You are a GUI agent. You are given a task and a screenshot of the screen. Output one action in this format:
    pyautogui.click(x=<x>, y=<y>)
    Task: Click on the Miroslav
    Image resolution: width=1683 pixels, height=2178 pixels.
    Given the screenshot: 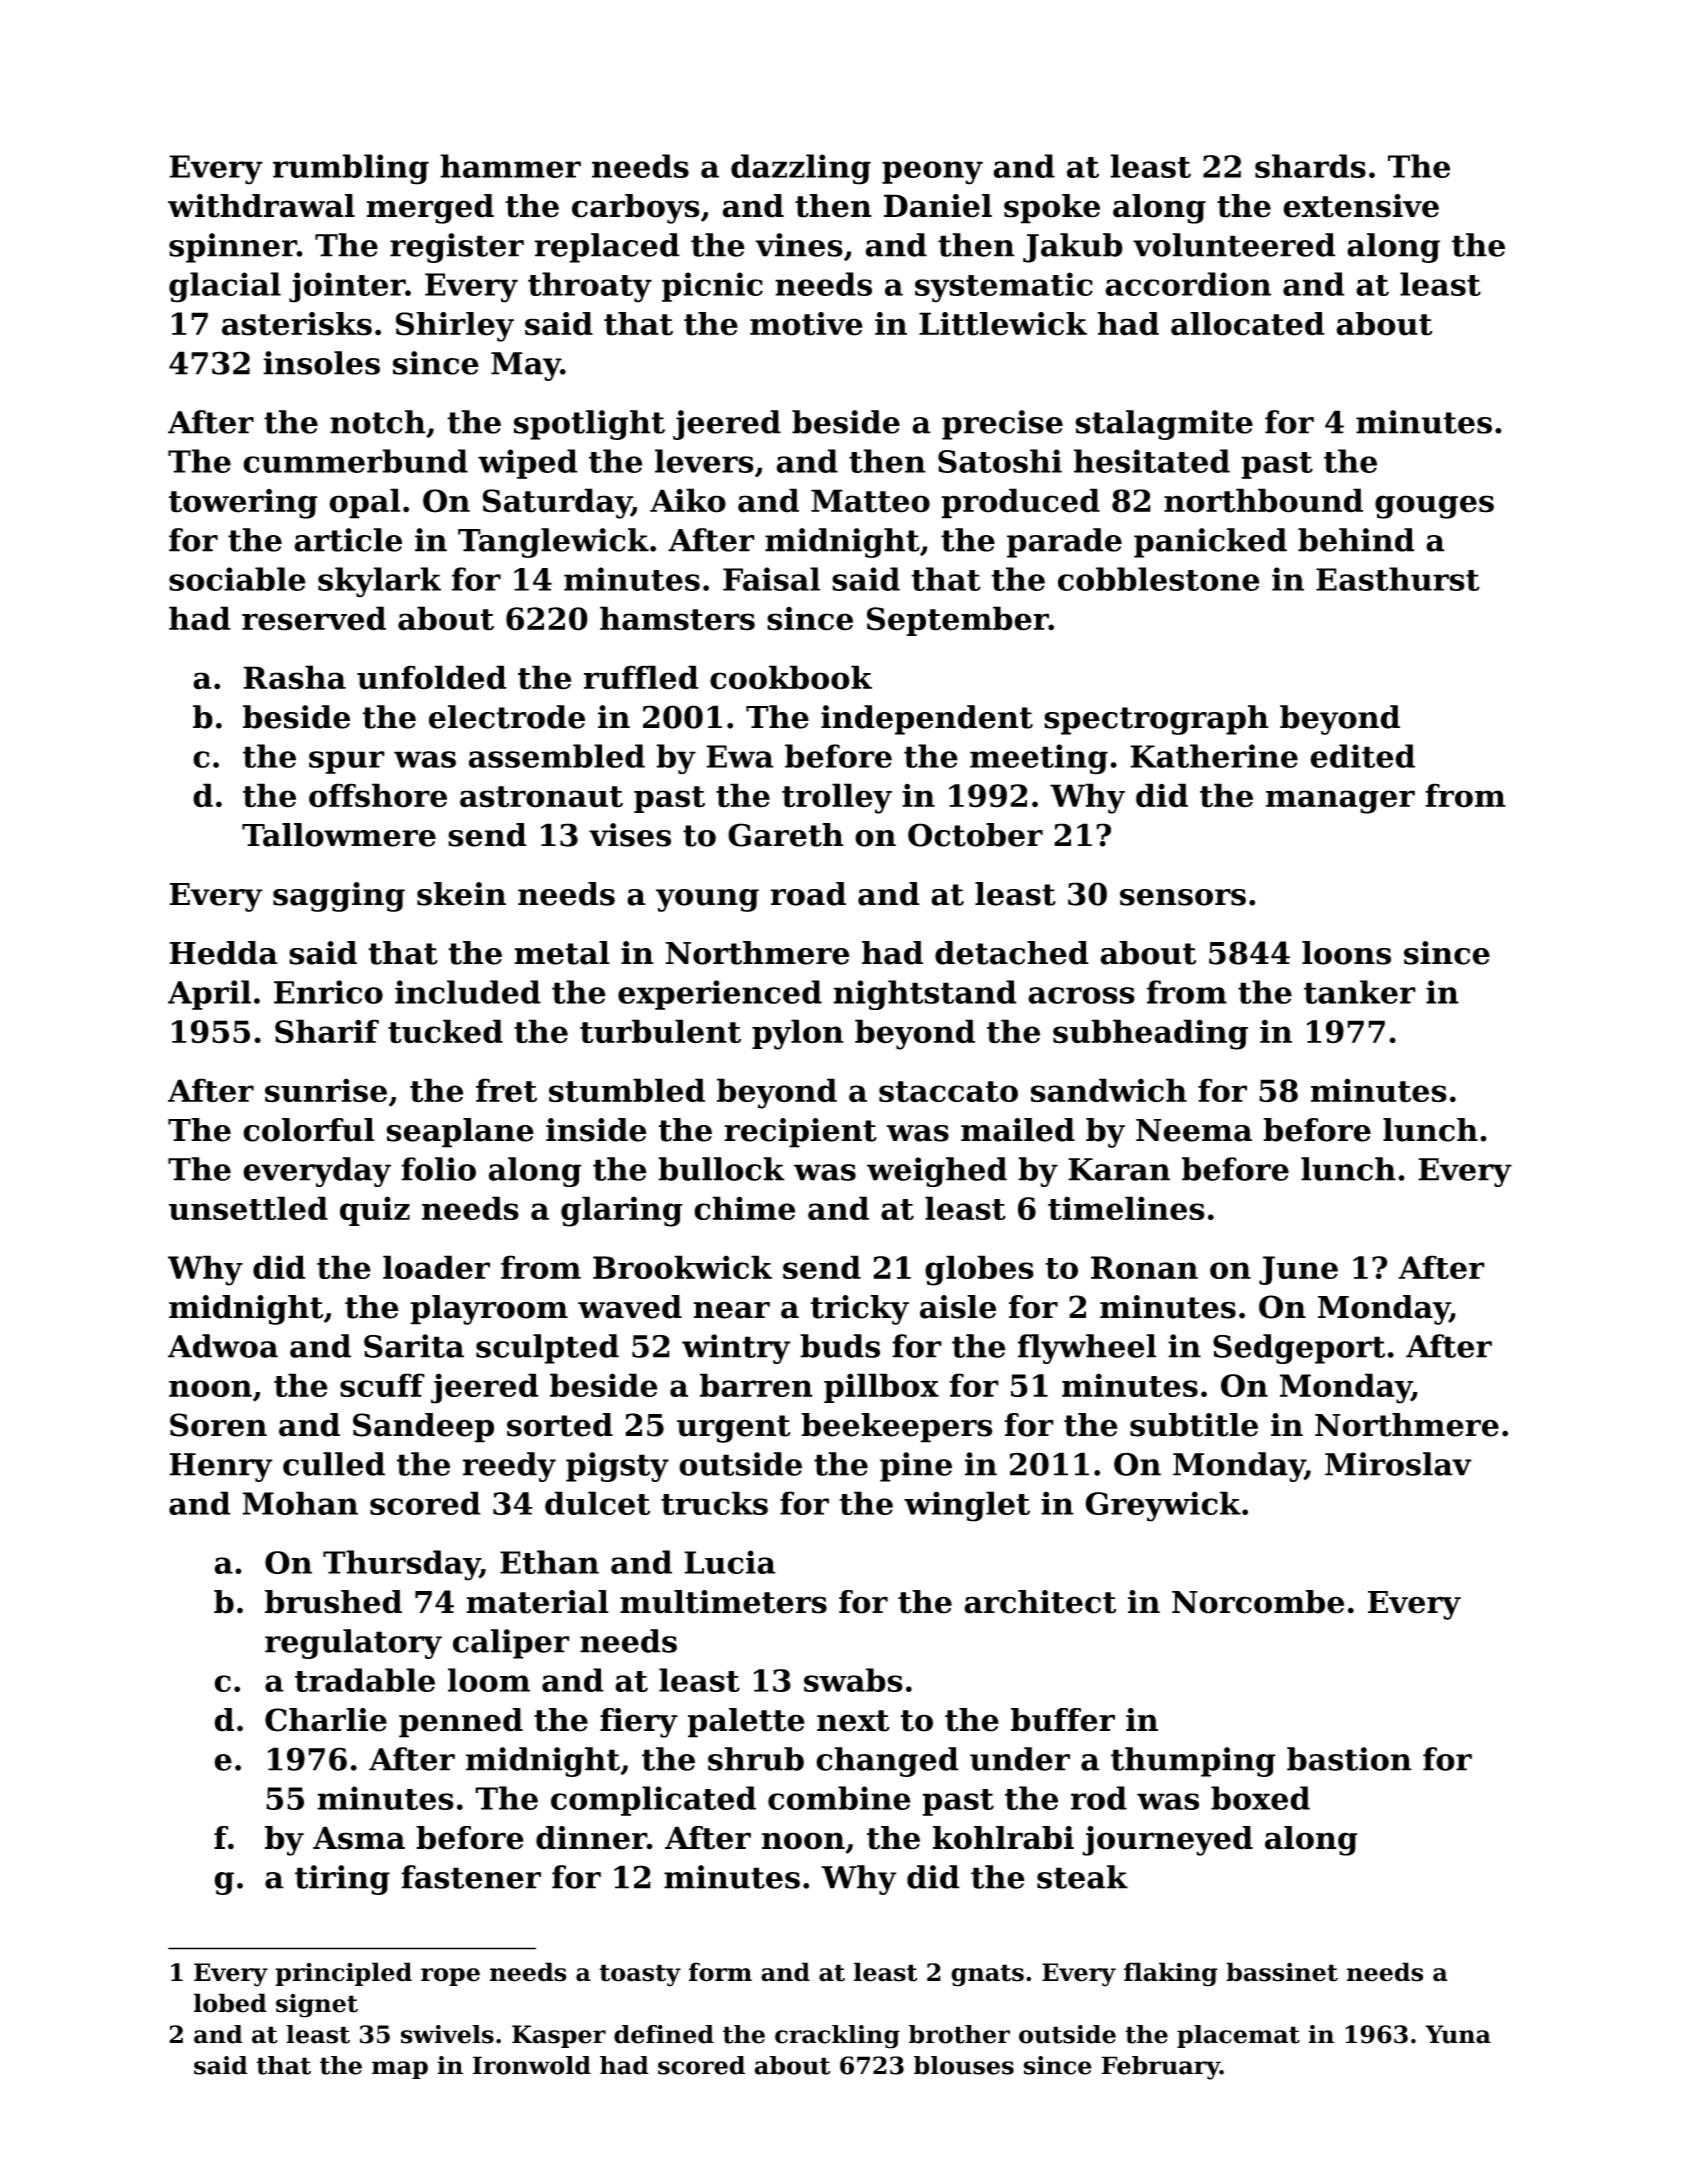 What is the action you would take?
    pyautogui.click(x=1398, y=1464)
